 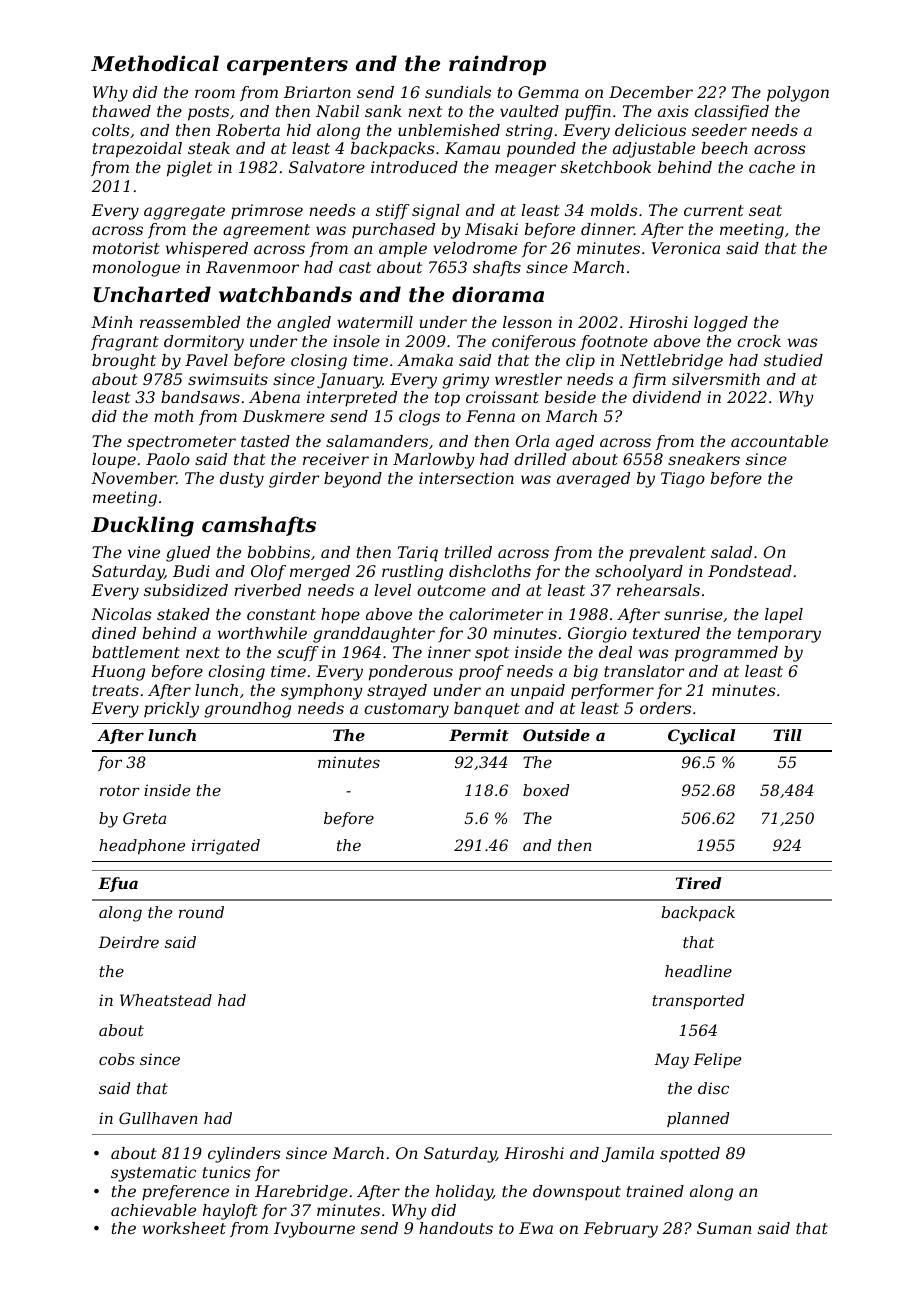 What do you see at coordinates (266, 231) in the page?
I see `agreement` at bounding box center [266, 231].
